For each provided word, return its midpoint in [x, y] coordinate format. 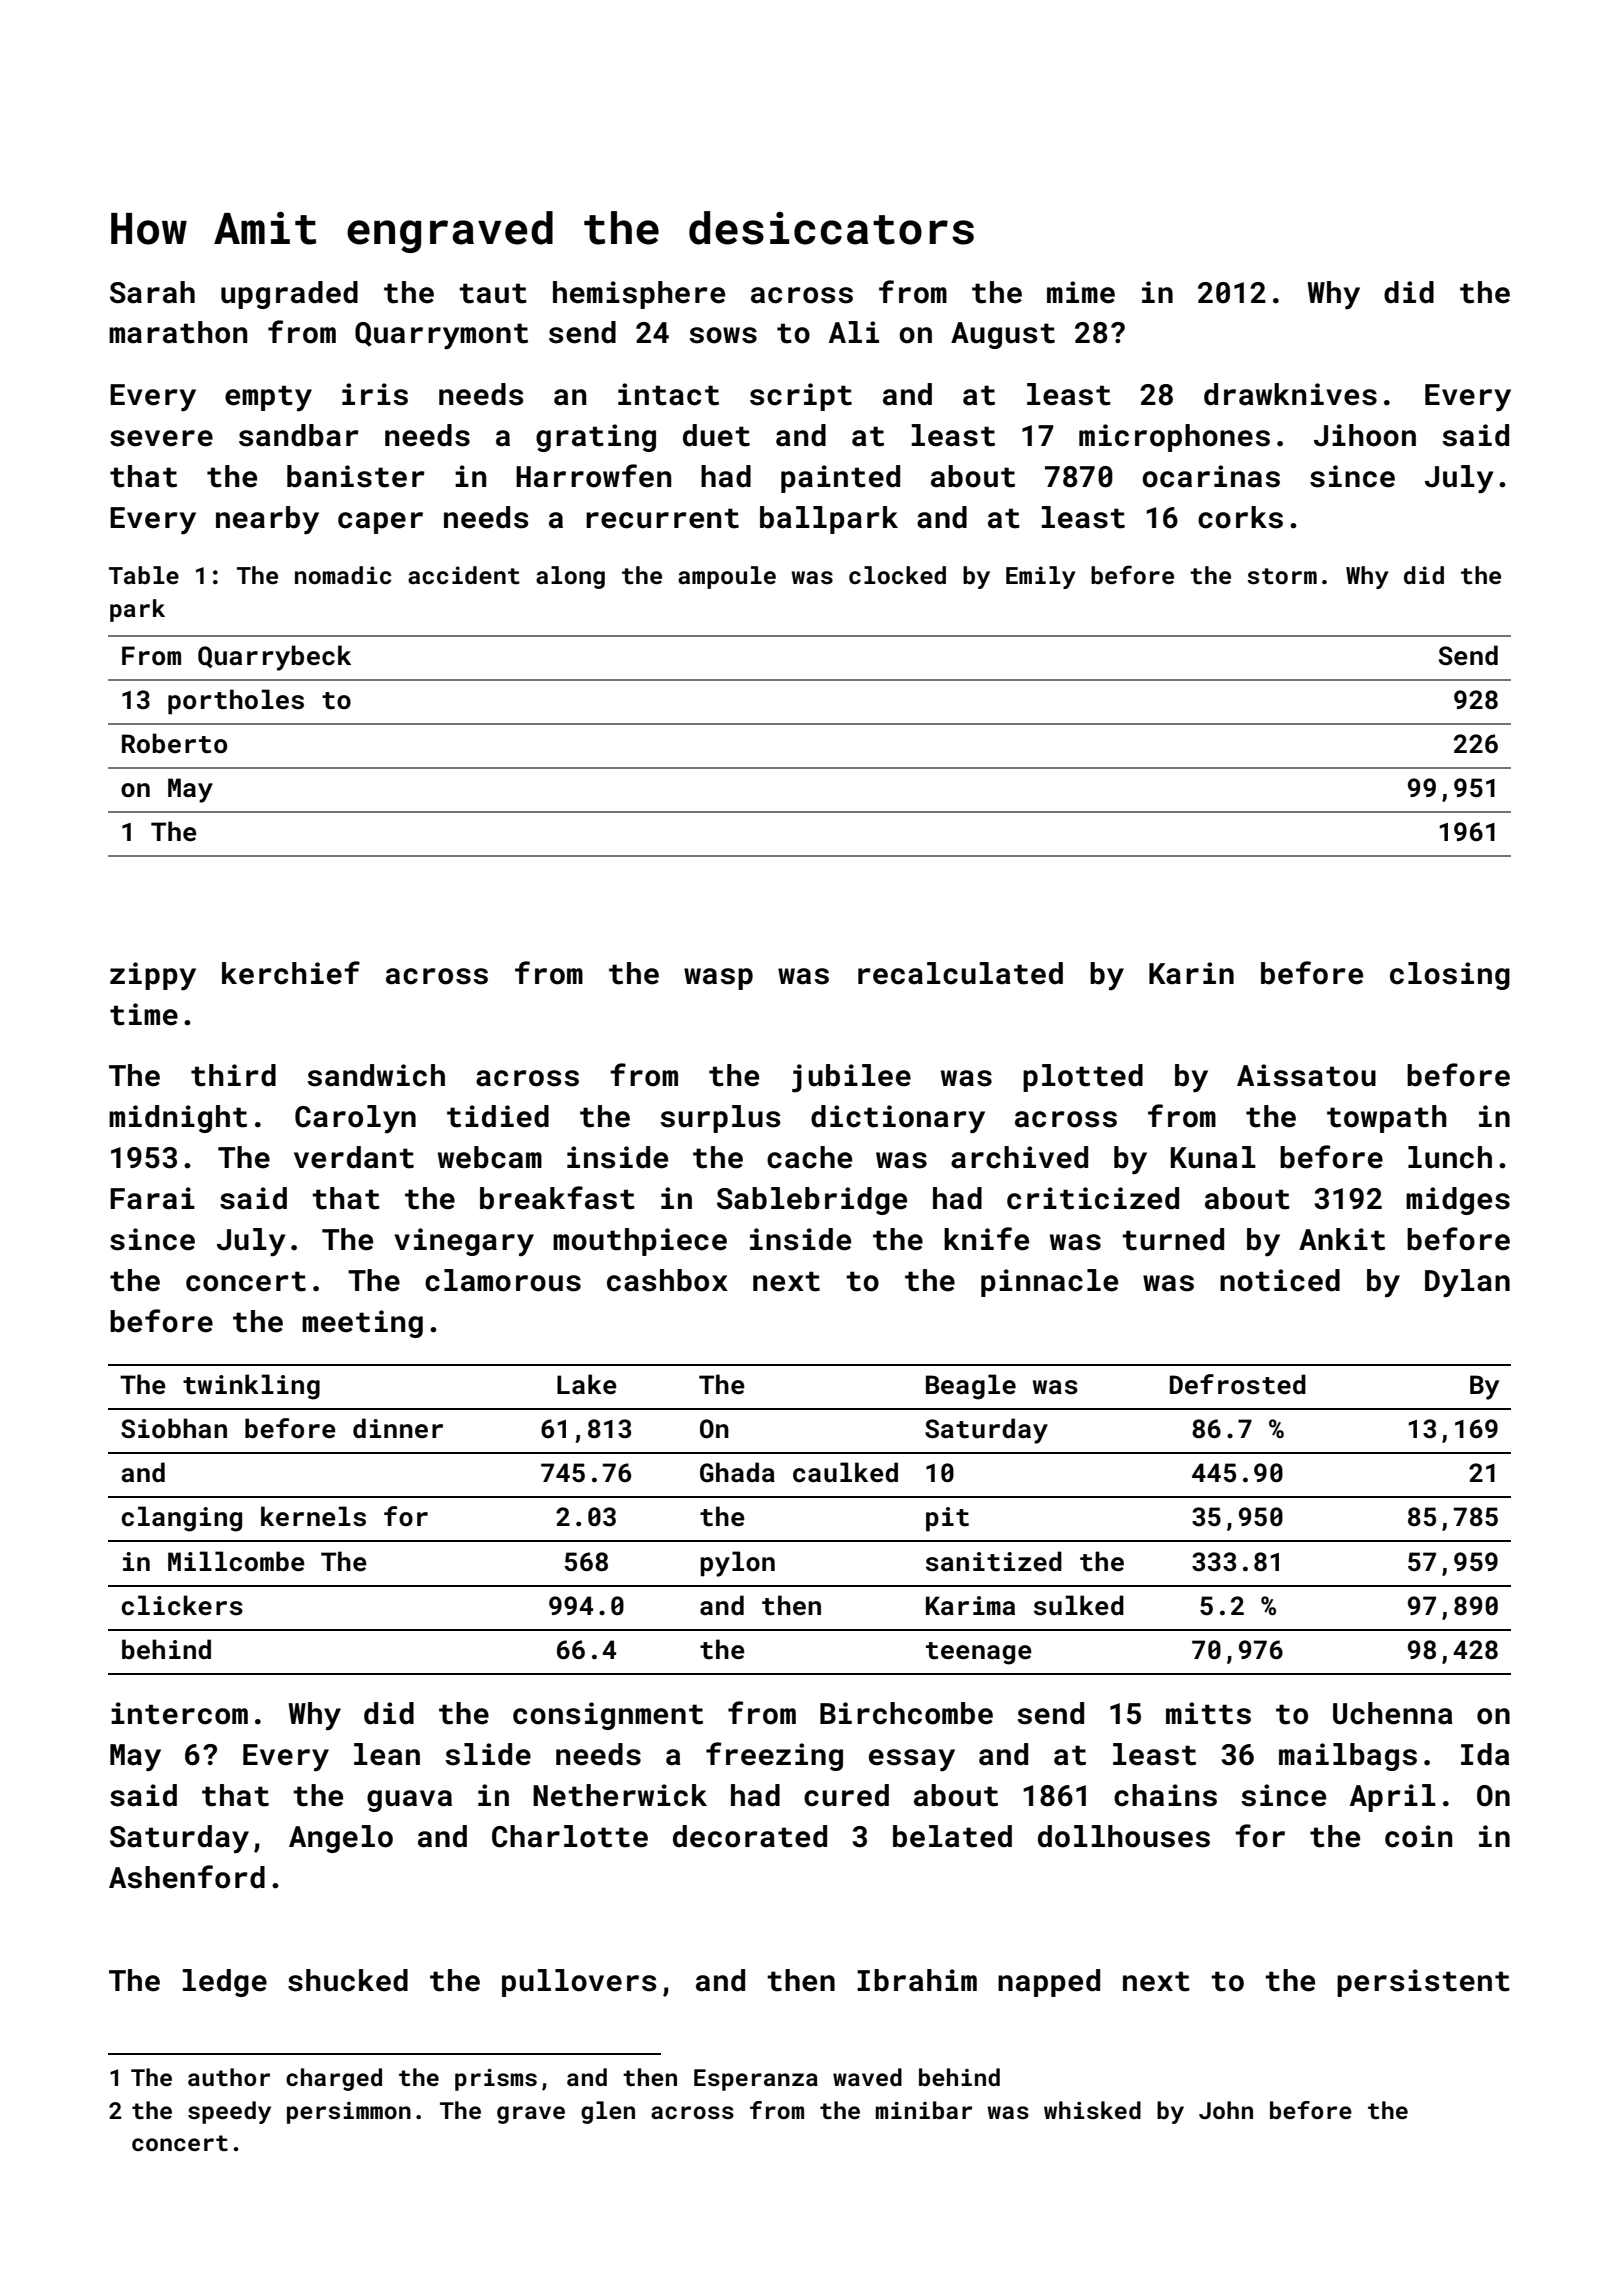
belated [952, 1836]
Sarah [152, 292]
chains [1165, 1795]
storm [1282, 576]
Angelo [341, 1839]
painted [840, 479]
